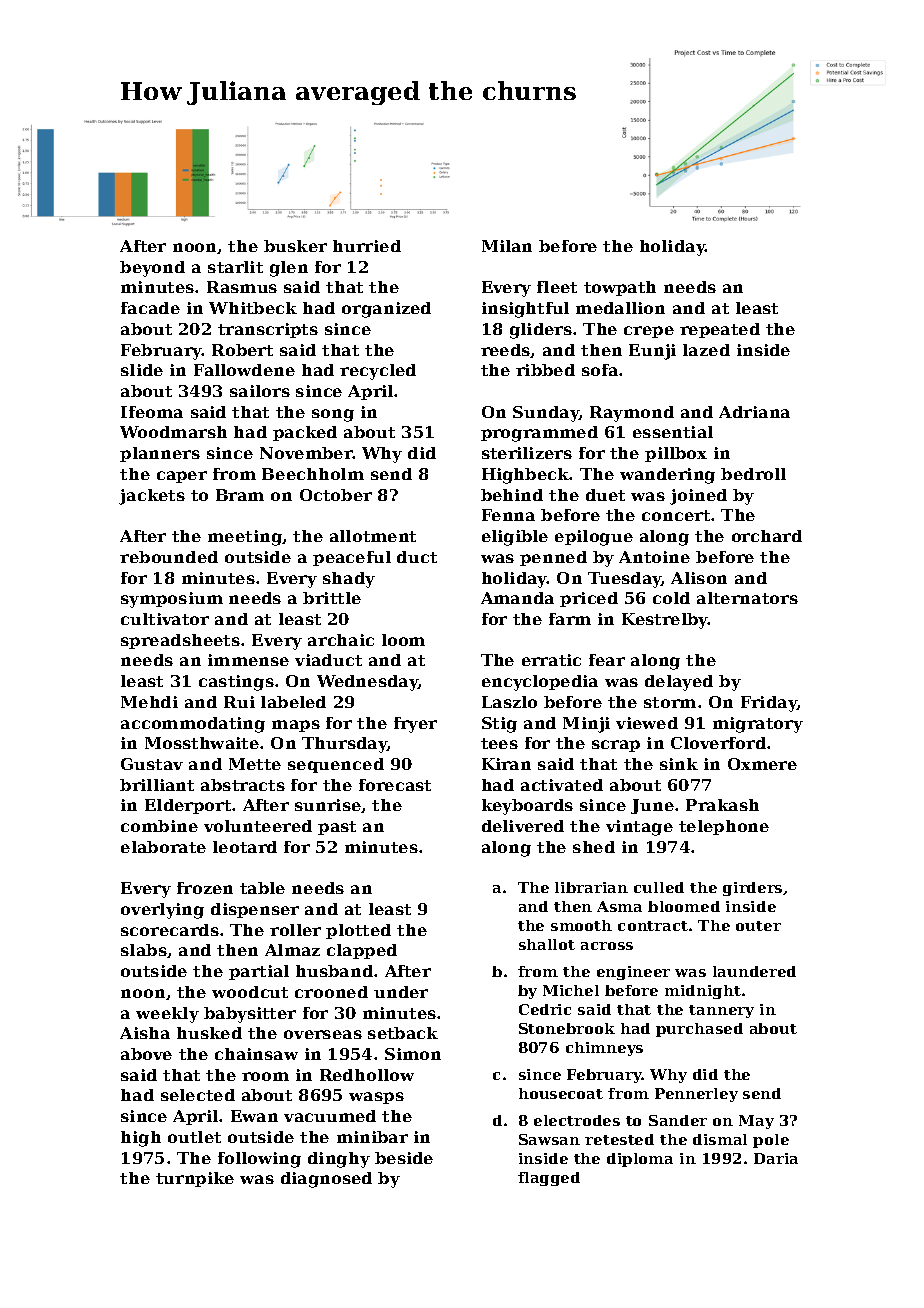 This page has width=924, height=1308. What do you see at coordinates (195, 1179) in the page?
I see `turnpike` at bounding box center [195, 1179].
